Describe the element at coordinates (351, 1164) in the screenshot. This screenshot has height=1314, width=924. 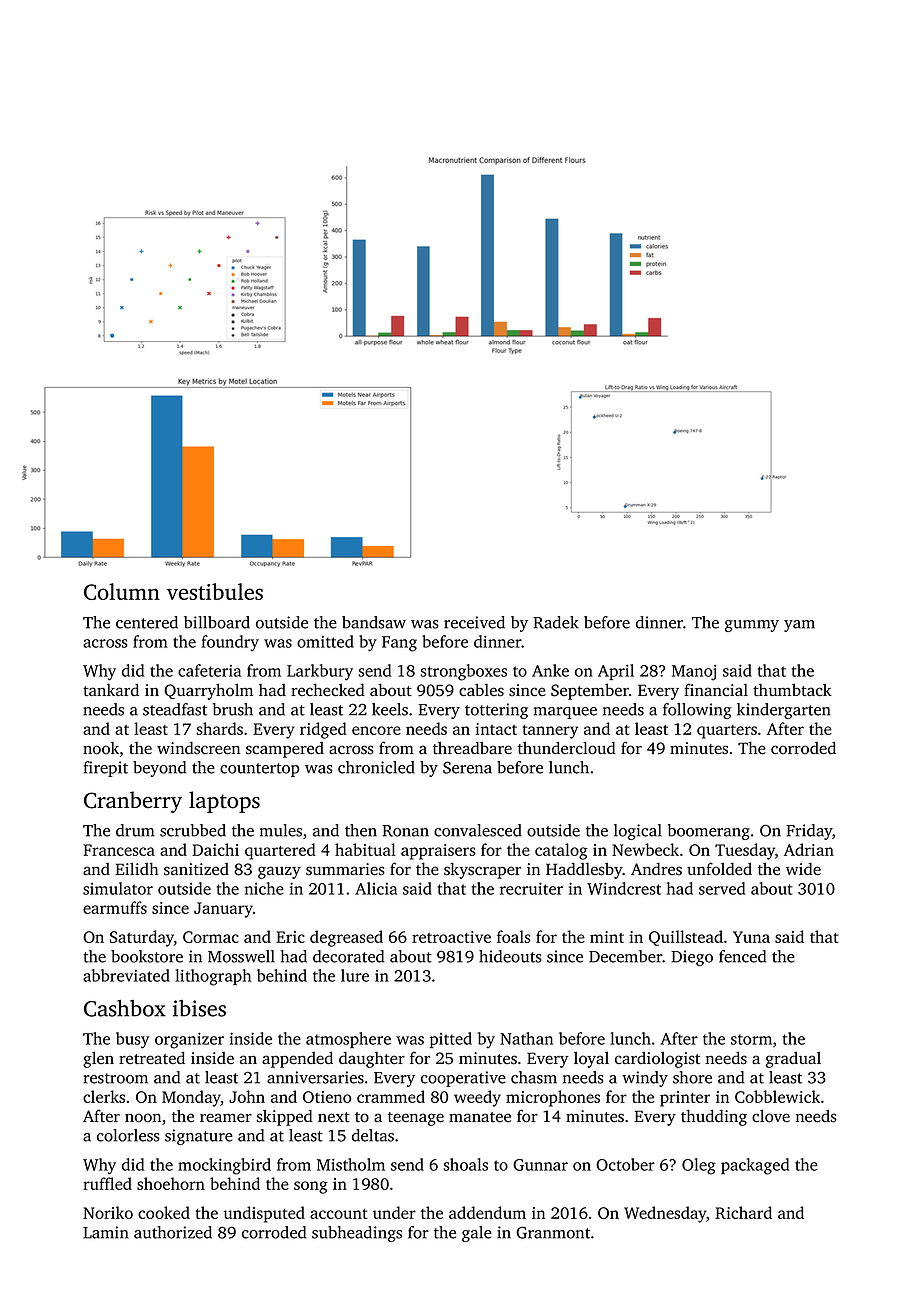
I see `Mistholm` at that location.
